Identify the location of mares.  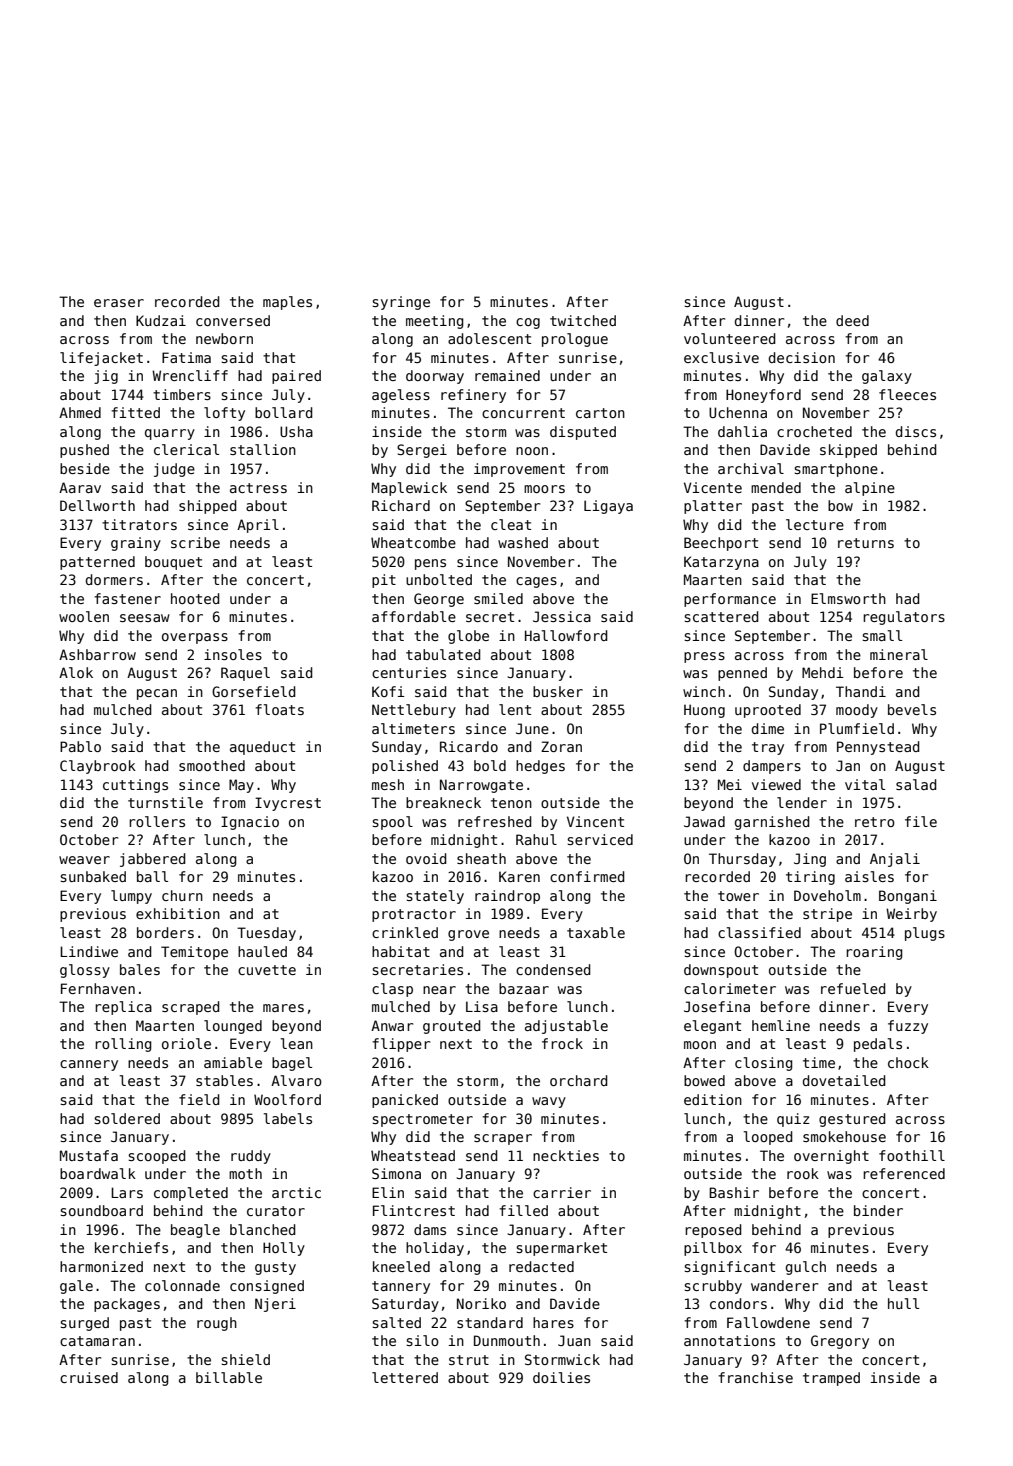
(283, 1008).
